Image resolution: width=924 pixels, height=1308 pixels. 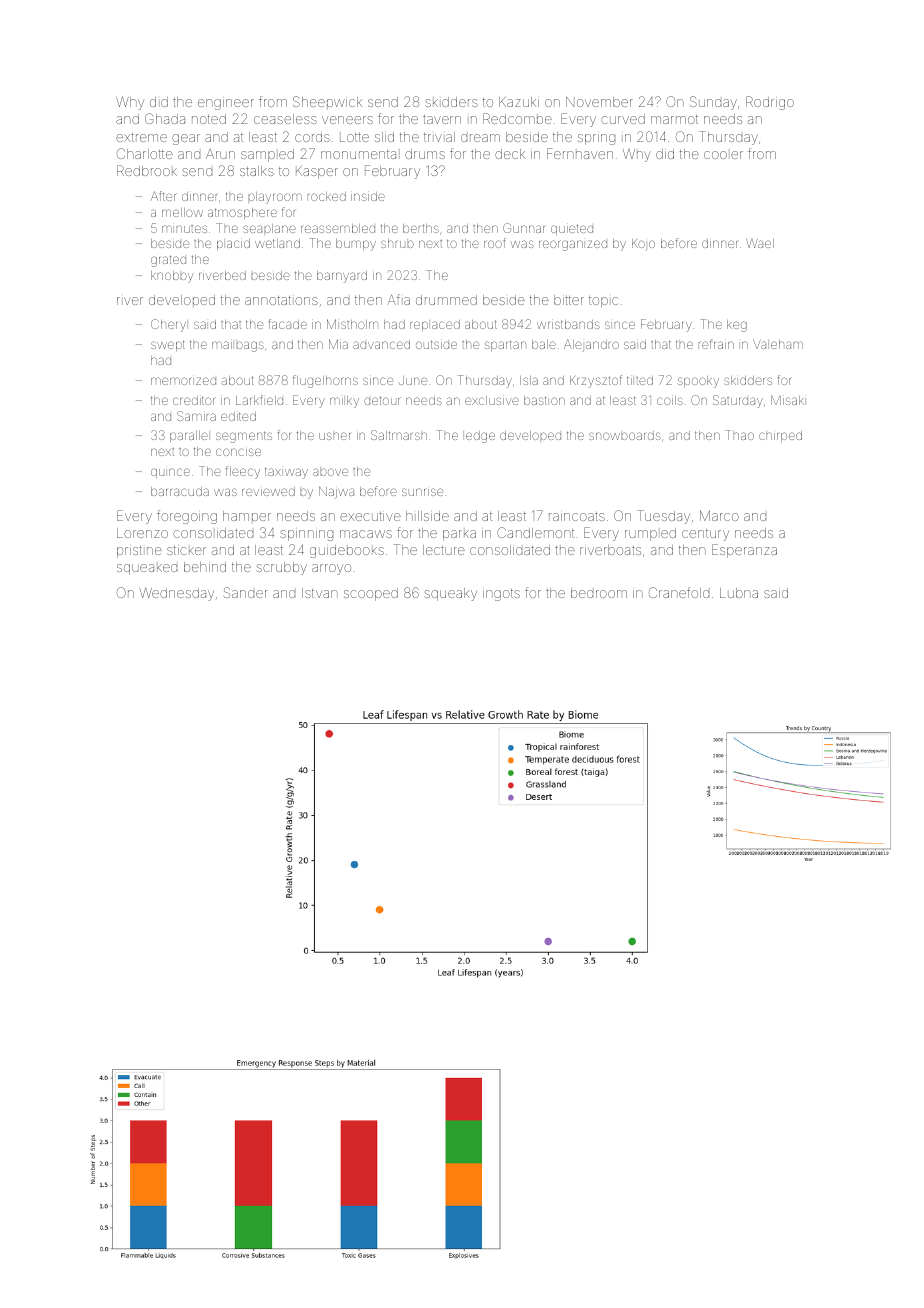 What do you see at coordinates (399, 435) in the screenshot?
I see `Saltmarsh` at bounding box center [399, 435].
